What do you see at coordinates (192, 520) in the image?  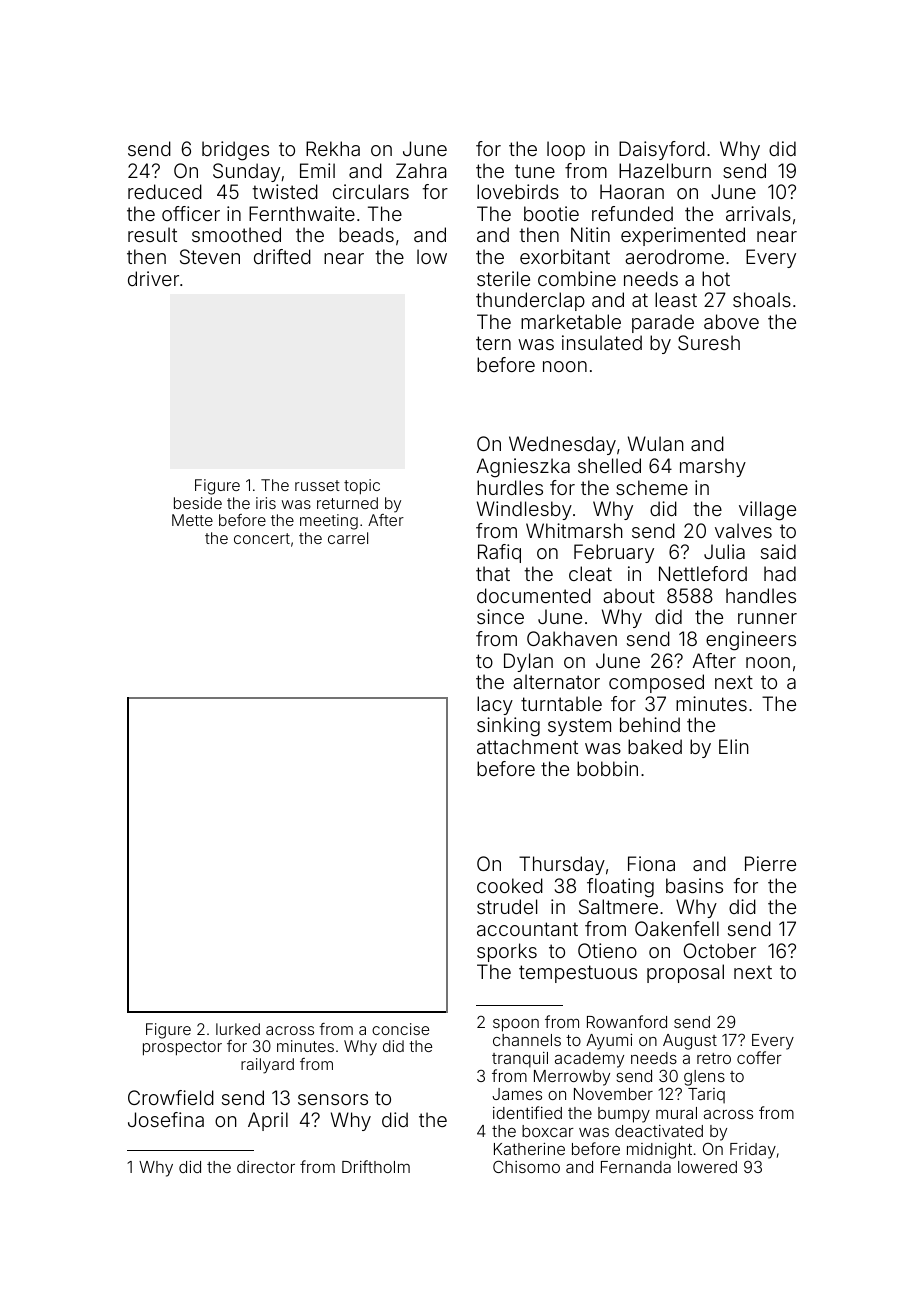 I see `Mette` at bounding box center [192, 520].
